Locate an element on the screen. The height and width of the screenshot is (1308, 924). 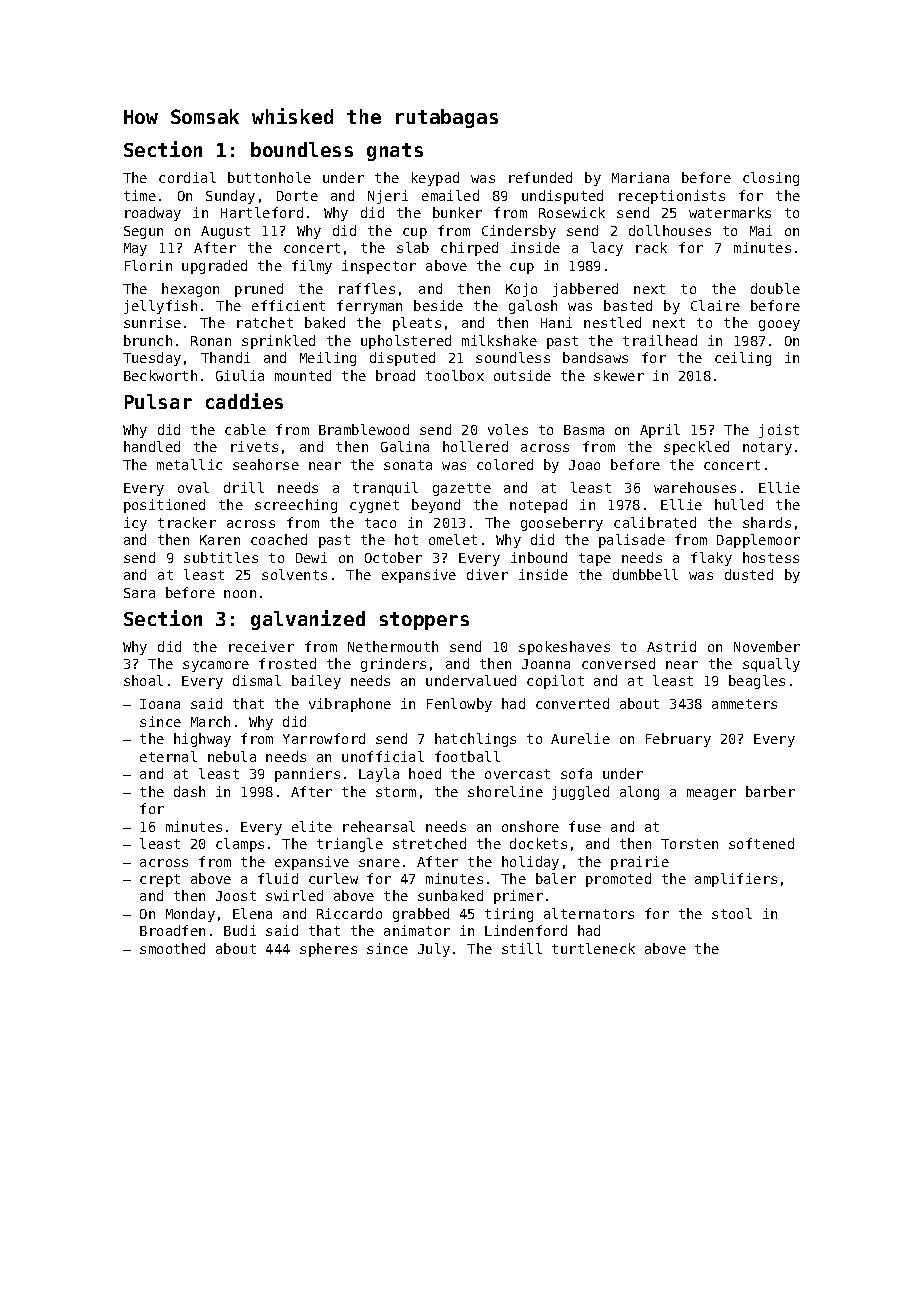
double is located at coordinates (775, 288).
